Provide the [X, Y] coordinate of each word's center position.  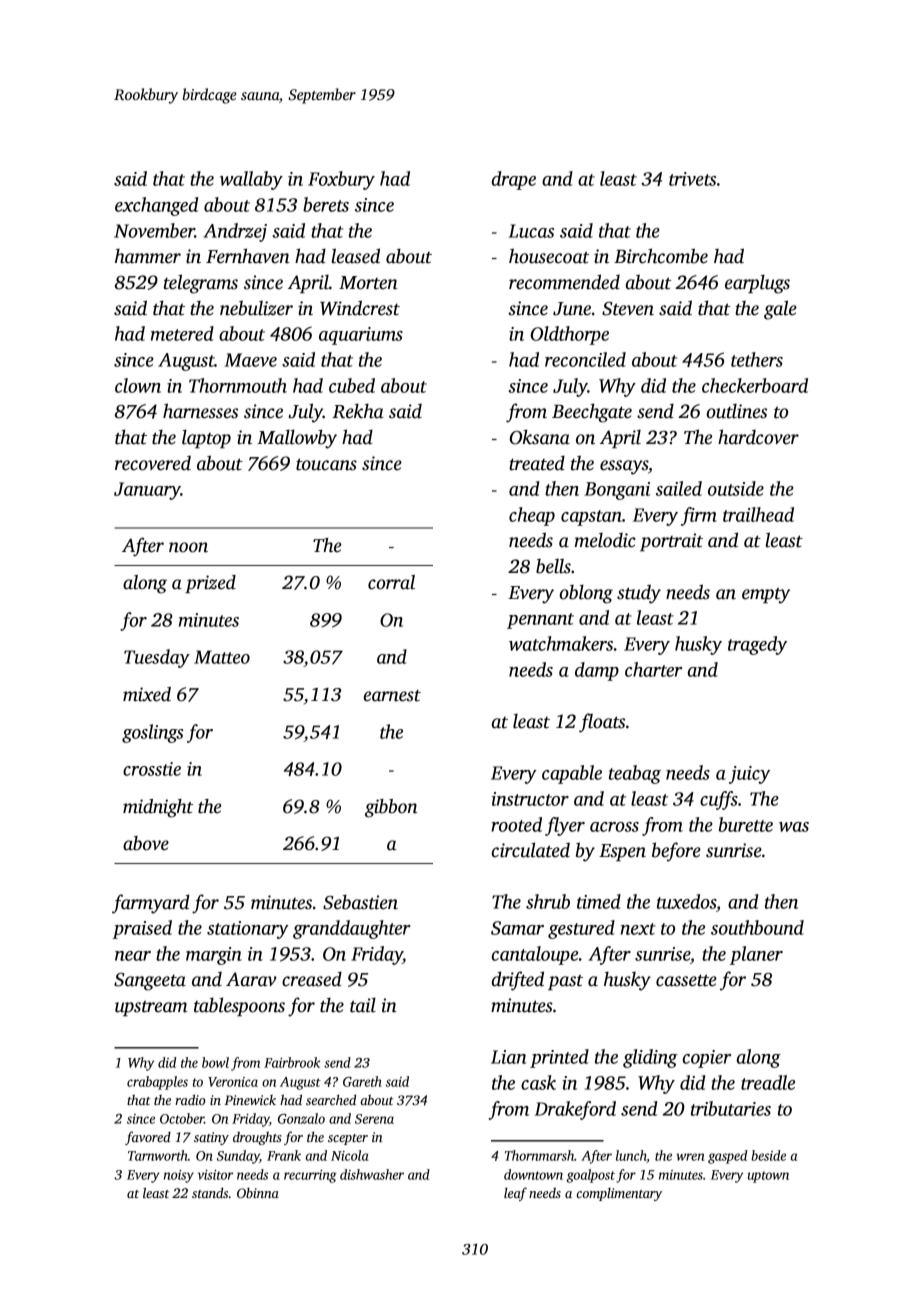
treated [537, 463]
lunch [631, 1156]
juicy [749, 775]
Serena [374, 1119]
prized [210, 584]
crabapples [157, 1083]
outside [736, 488]
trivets [692, 179]
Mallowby [297, 439]
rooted [516, 824]
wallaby [251, 180]
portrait [671, 542]
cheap [532, 516]
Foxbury [341, 180]
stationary [248, 930]
